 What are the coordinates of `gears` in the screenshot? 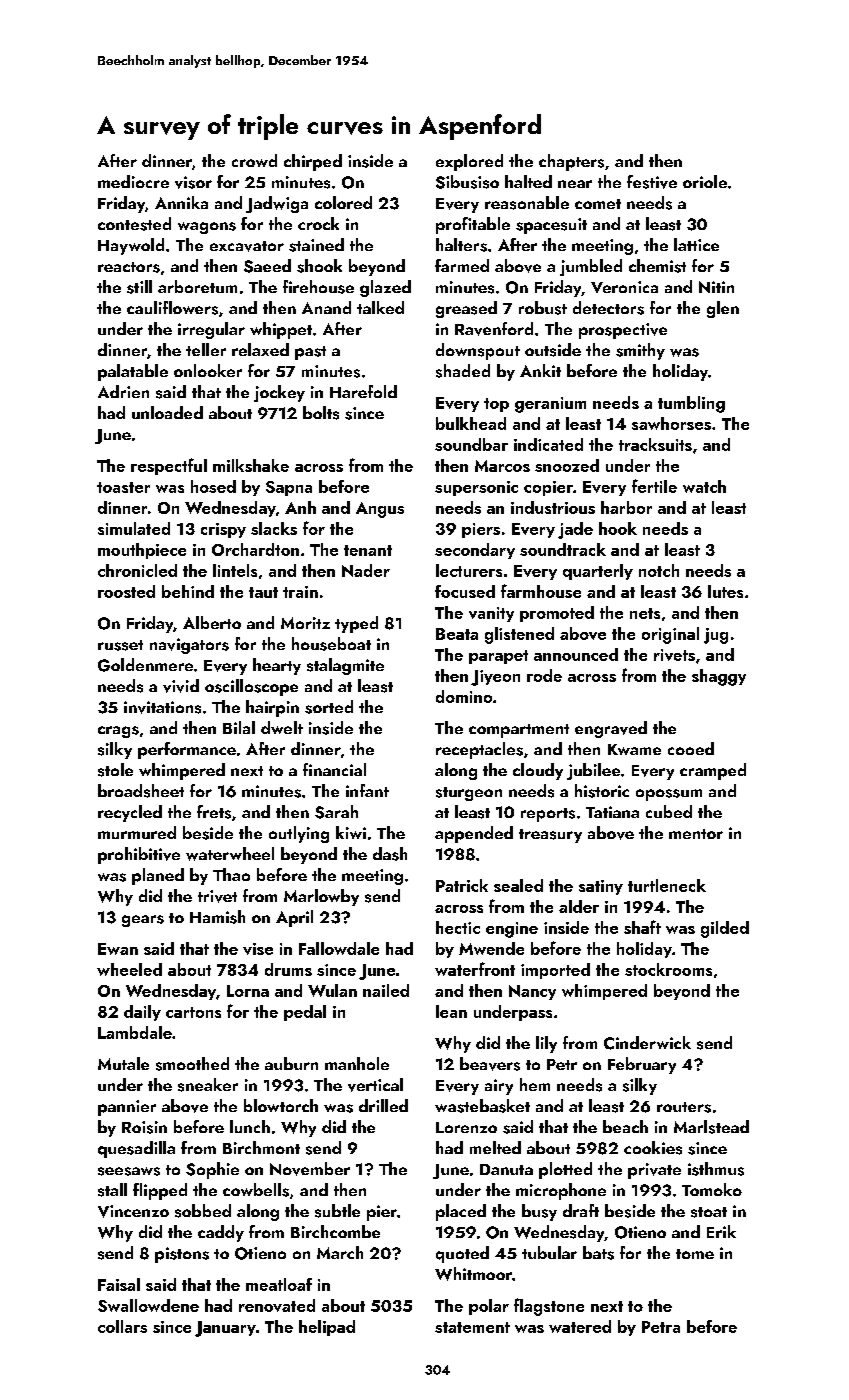 It's located at (143, 921).
